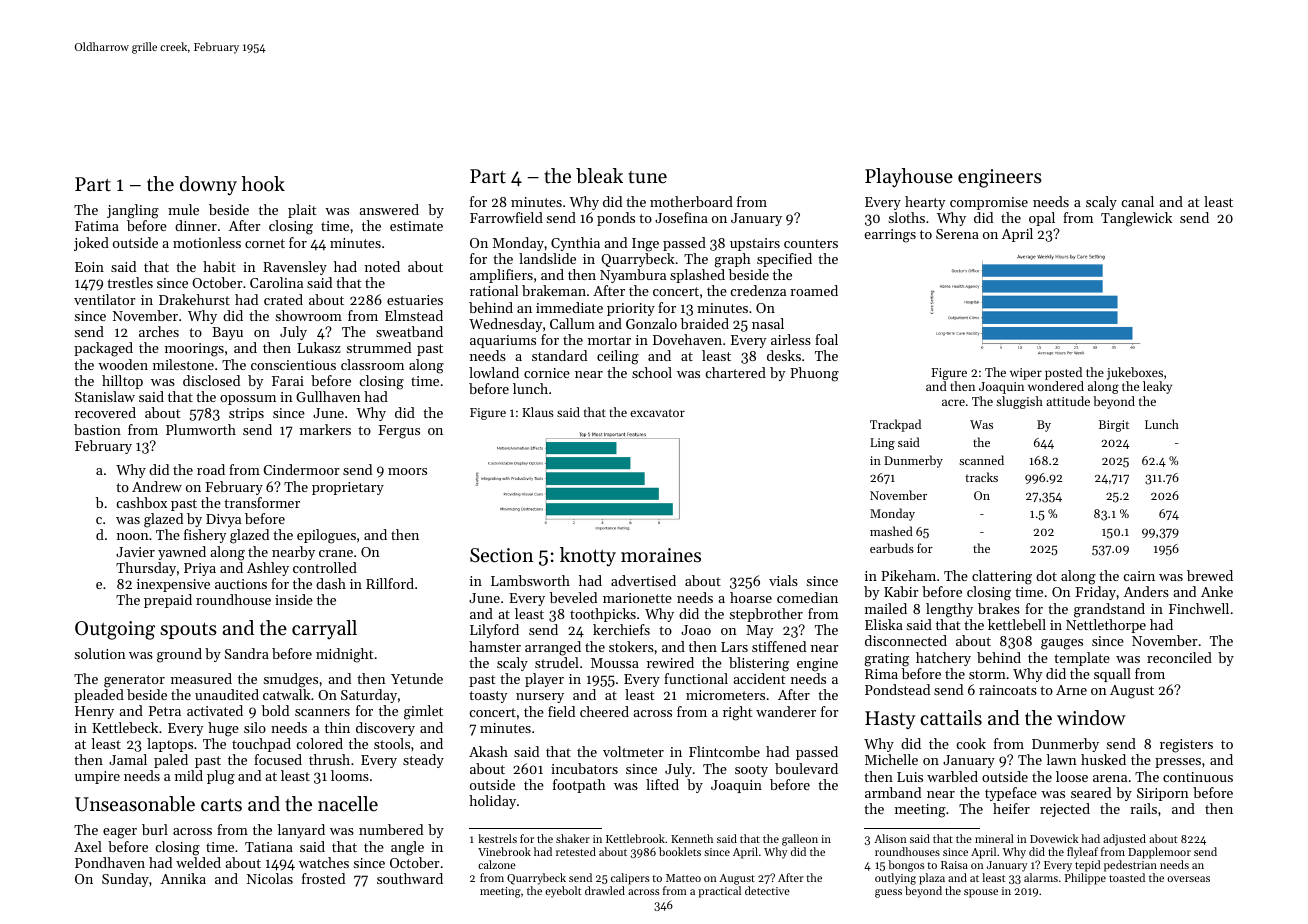 This screenshot has width=1308, height=924. I want to click on spouse, so click(981, 893).
